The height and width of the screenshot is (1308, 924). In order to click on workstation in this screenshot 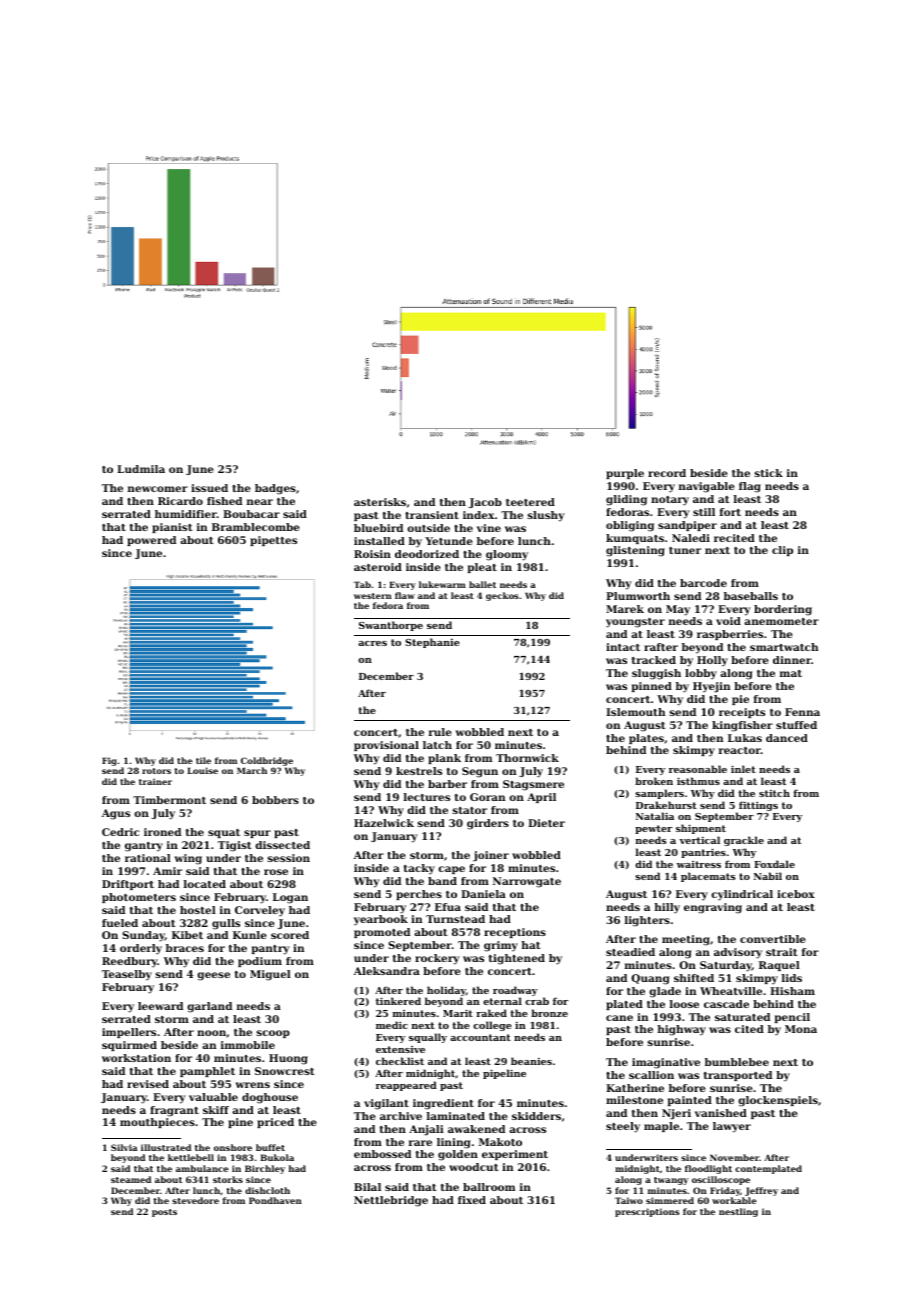, I will do `click(136, 1058)`.
